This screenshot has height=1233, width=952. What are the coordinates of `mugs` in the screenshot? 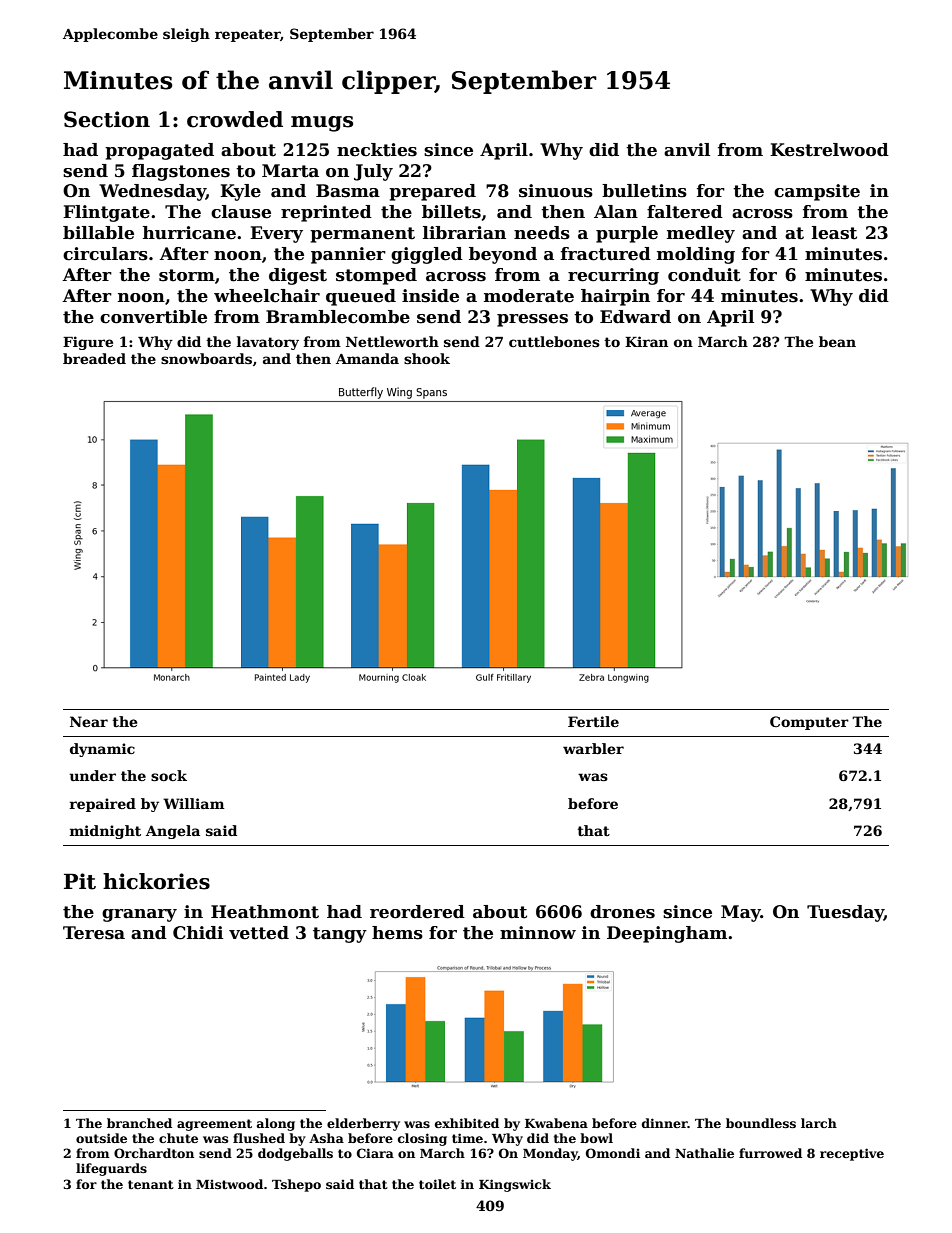 It's located at (322, 124).
